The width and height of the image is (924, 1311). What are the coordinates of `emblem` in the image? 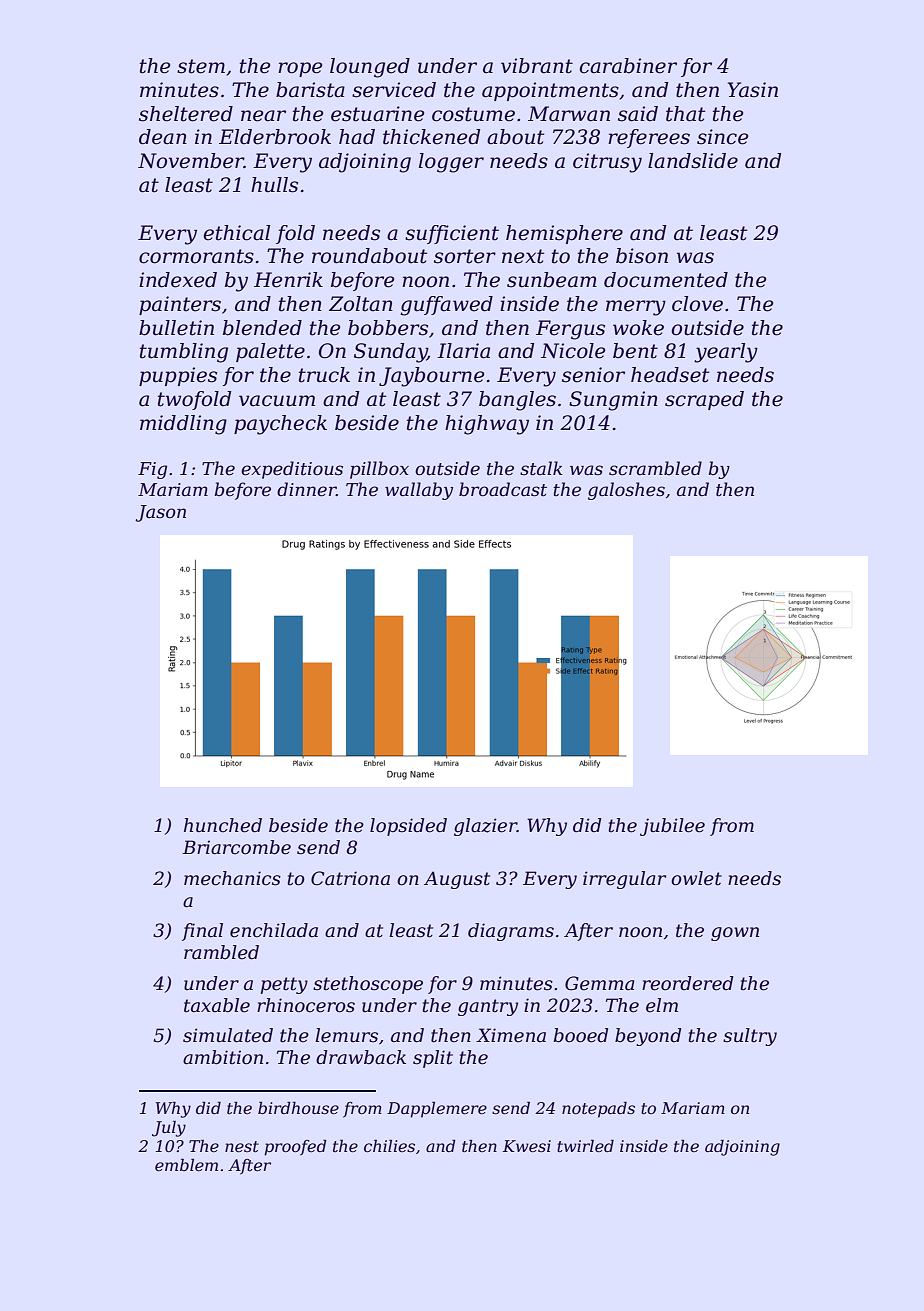 It's located at (186, 1165).
